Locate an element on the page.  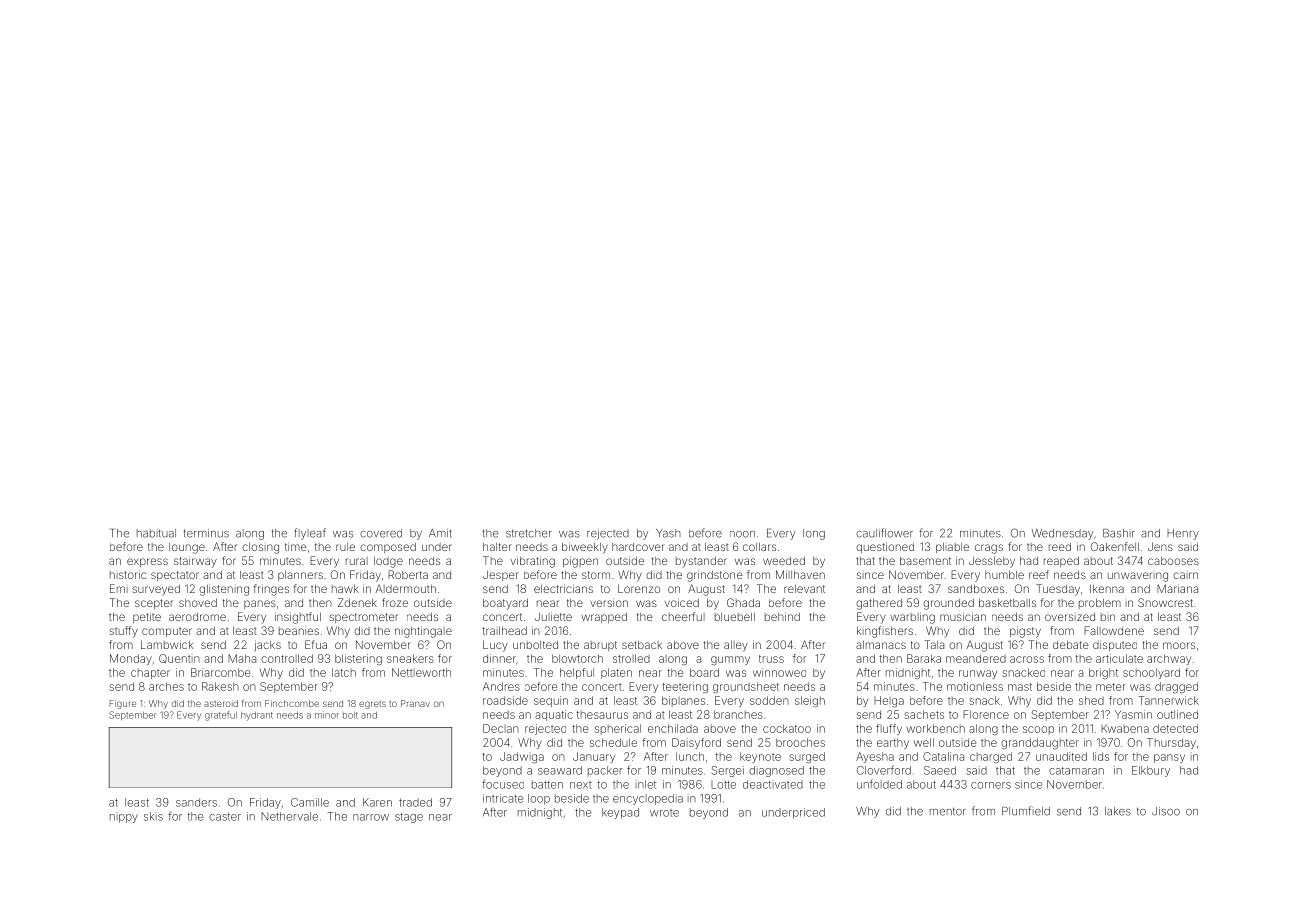
sandboxes is located at coordinates (976, 589).
